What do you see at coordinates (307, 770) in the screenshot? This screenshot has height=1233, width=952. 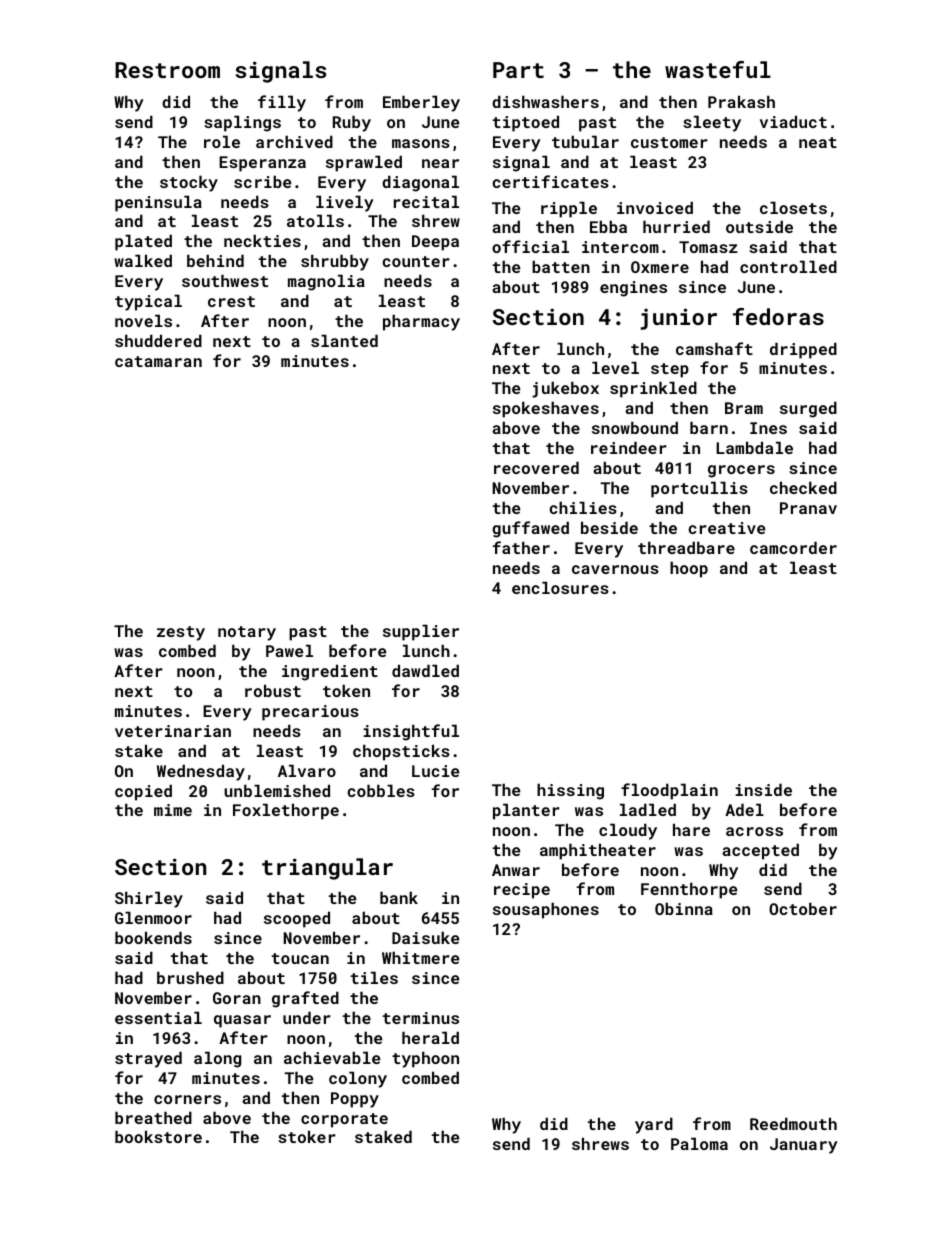 I see `Alvaro` at bounding box center [307, 770].
